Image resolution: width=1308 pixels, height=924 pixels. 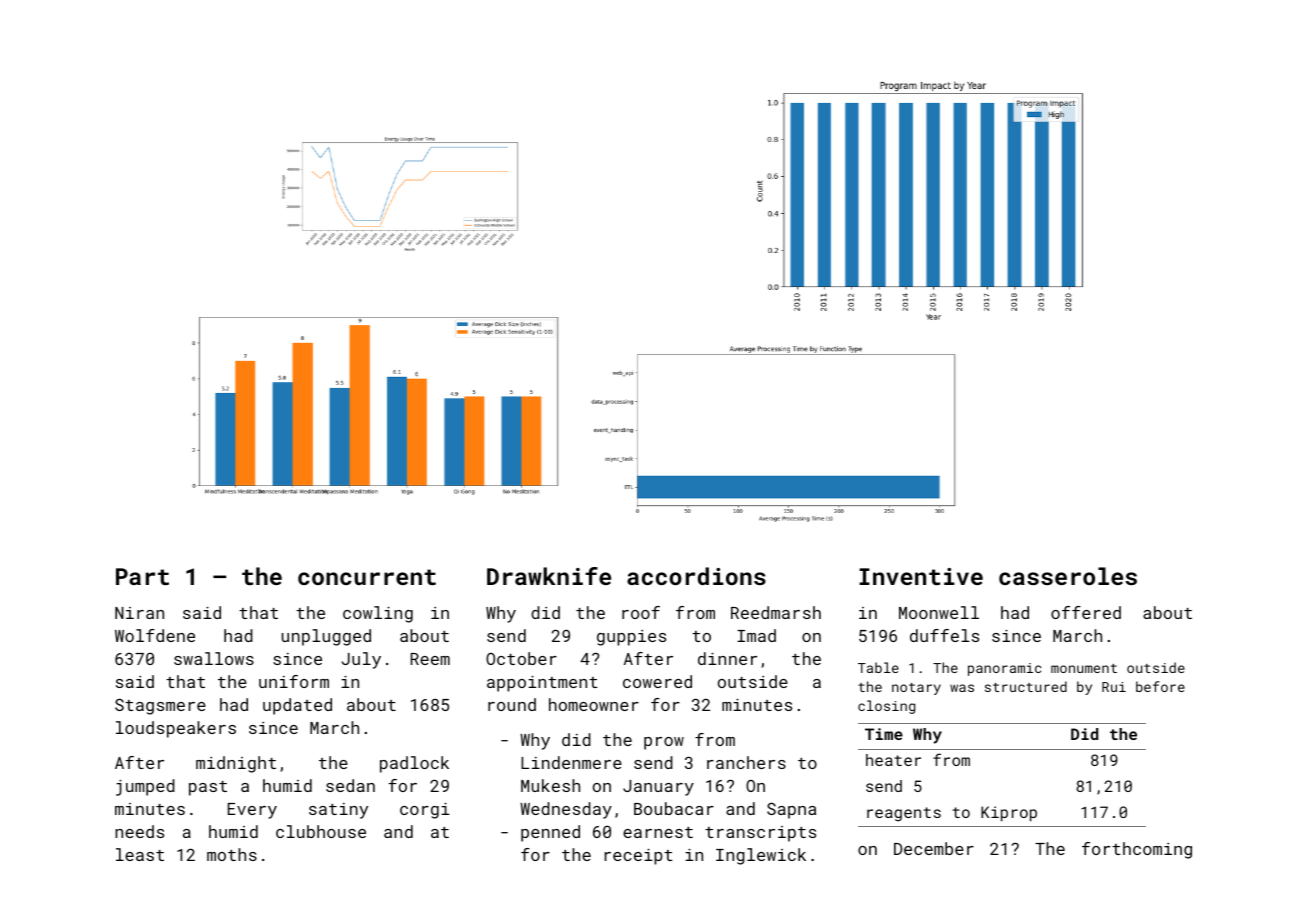 I want to click on panoramic, so click(x=1004, y=669).
